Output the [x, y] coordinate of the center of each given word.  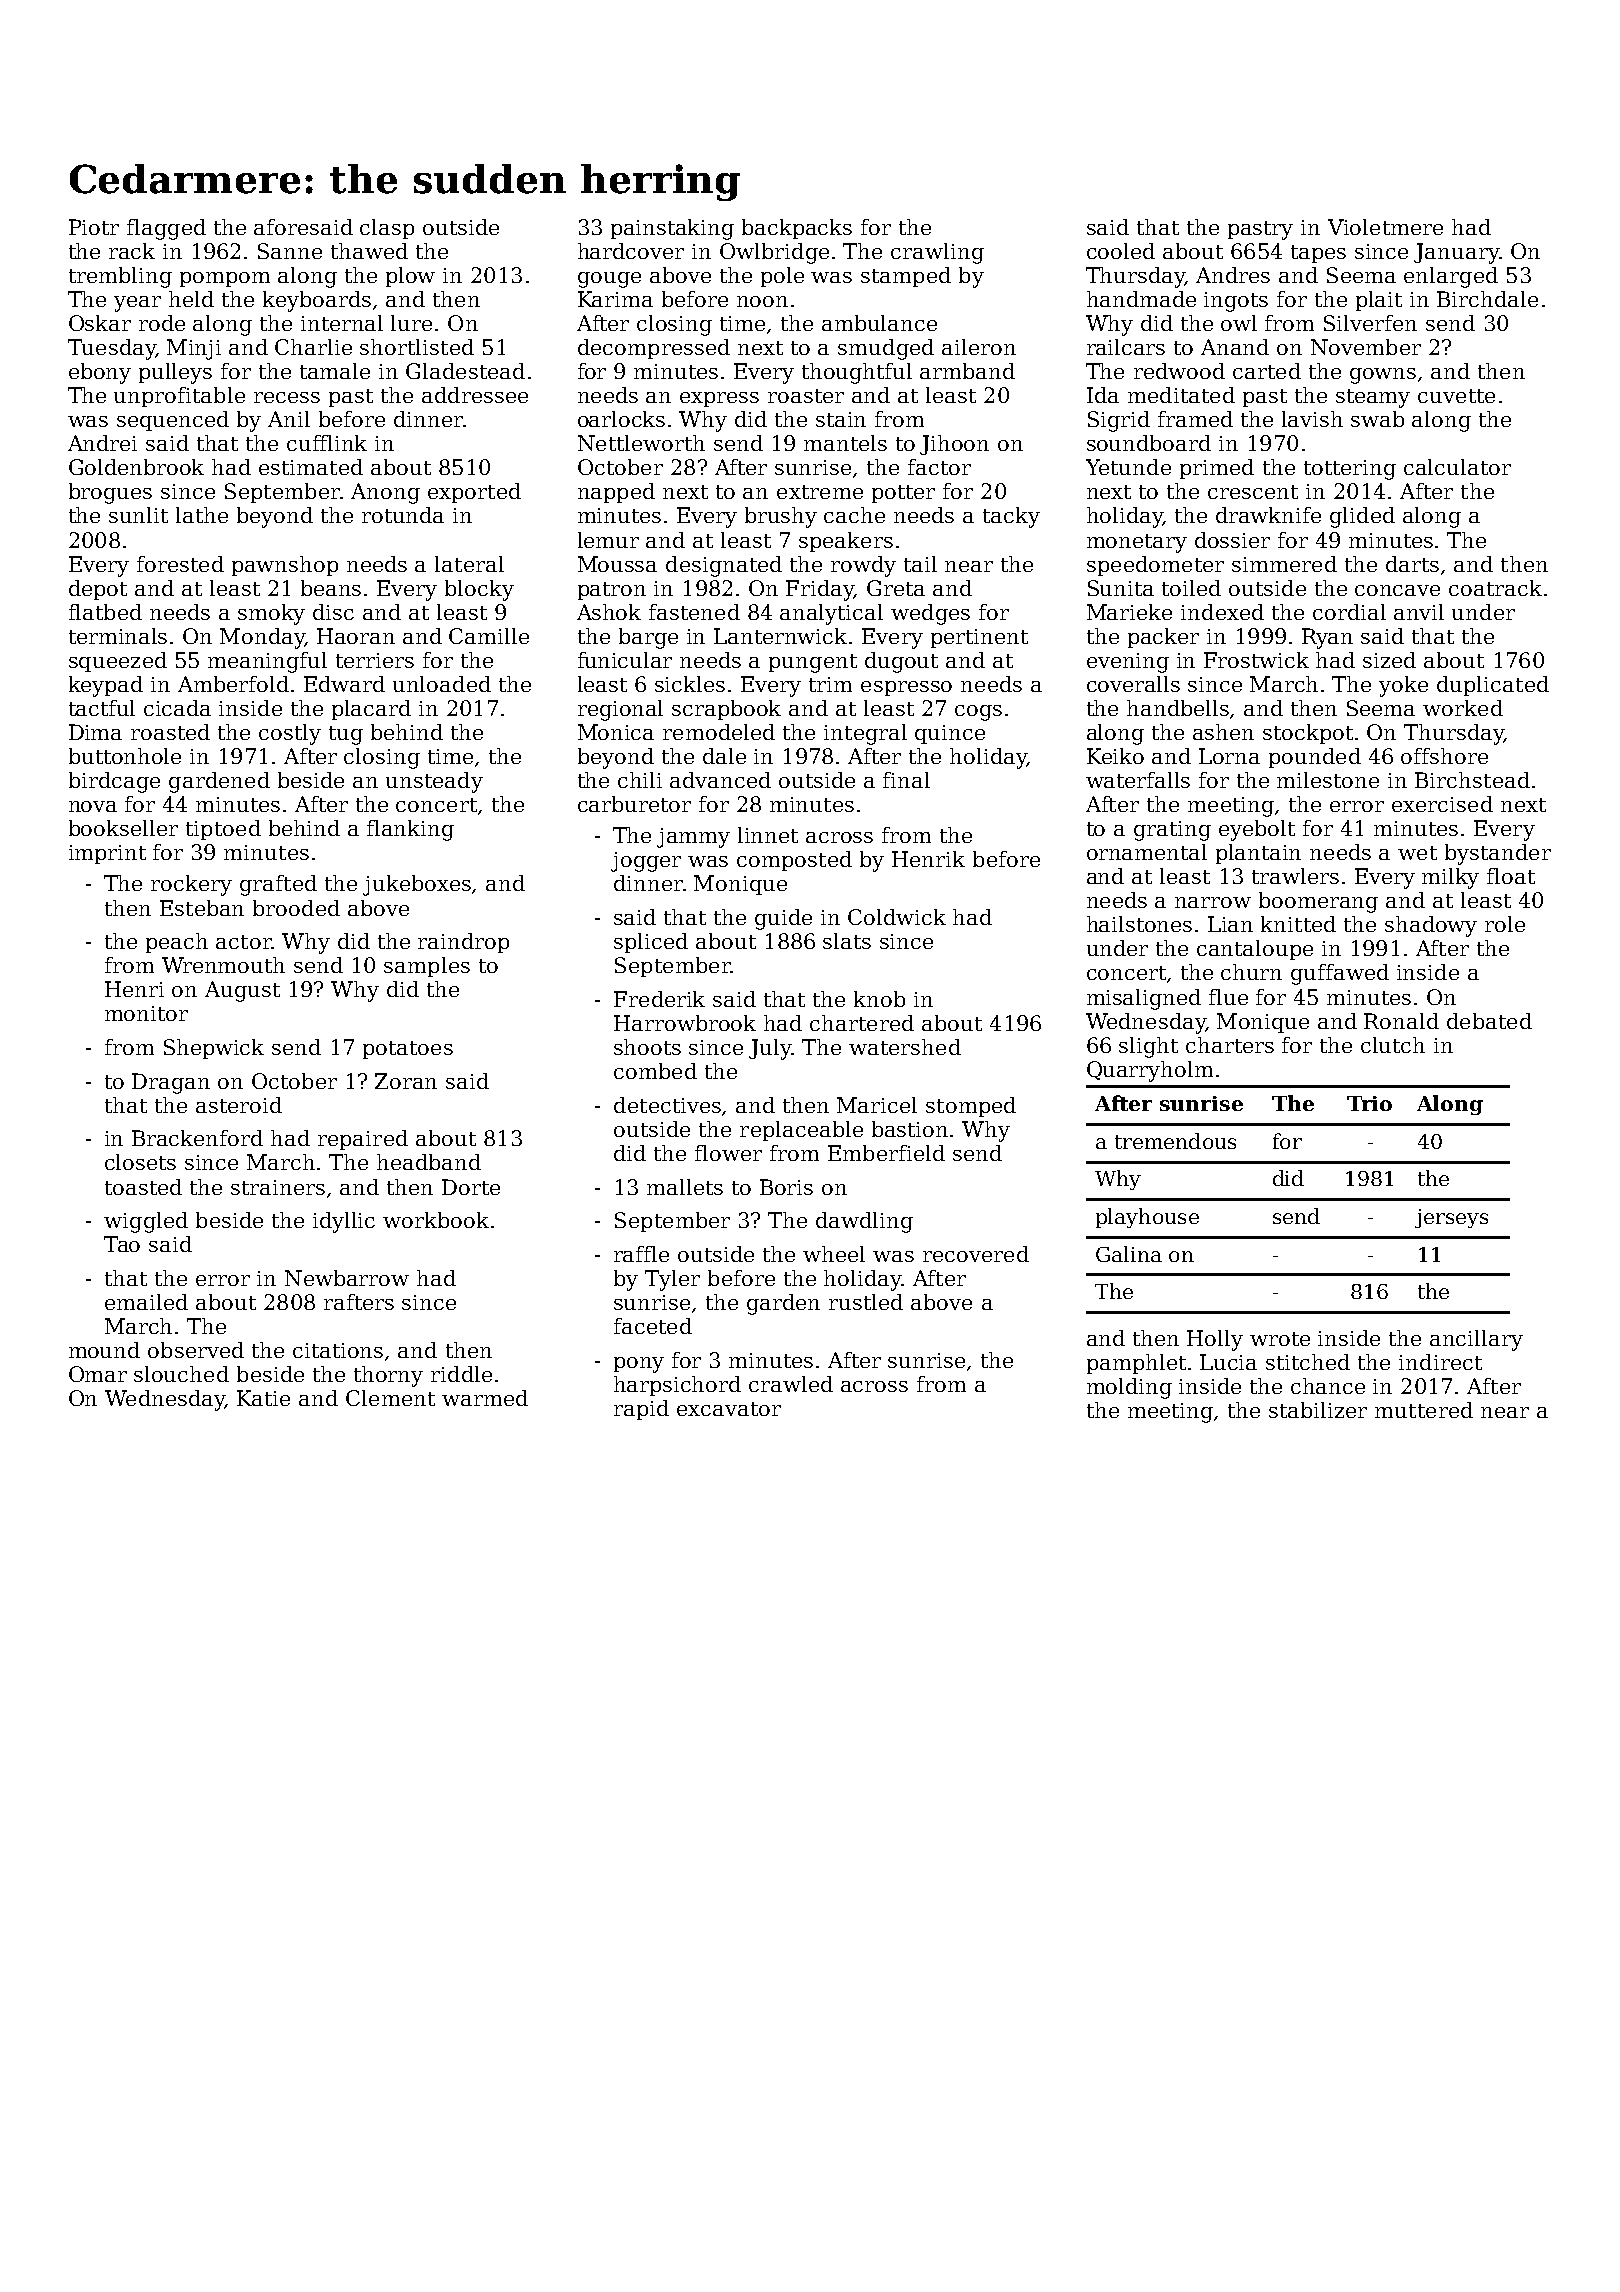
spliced [651, 943]
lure [411, 323]
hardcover [631, 251]
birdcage [114, 782]
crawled [791, 1384]
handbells [1178, 708]
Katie [263, 1398]
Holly [1215, 1340]
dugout [901, 662]
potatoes [408, 1050]
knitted [1298, 924]
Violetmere [1385, 227]
